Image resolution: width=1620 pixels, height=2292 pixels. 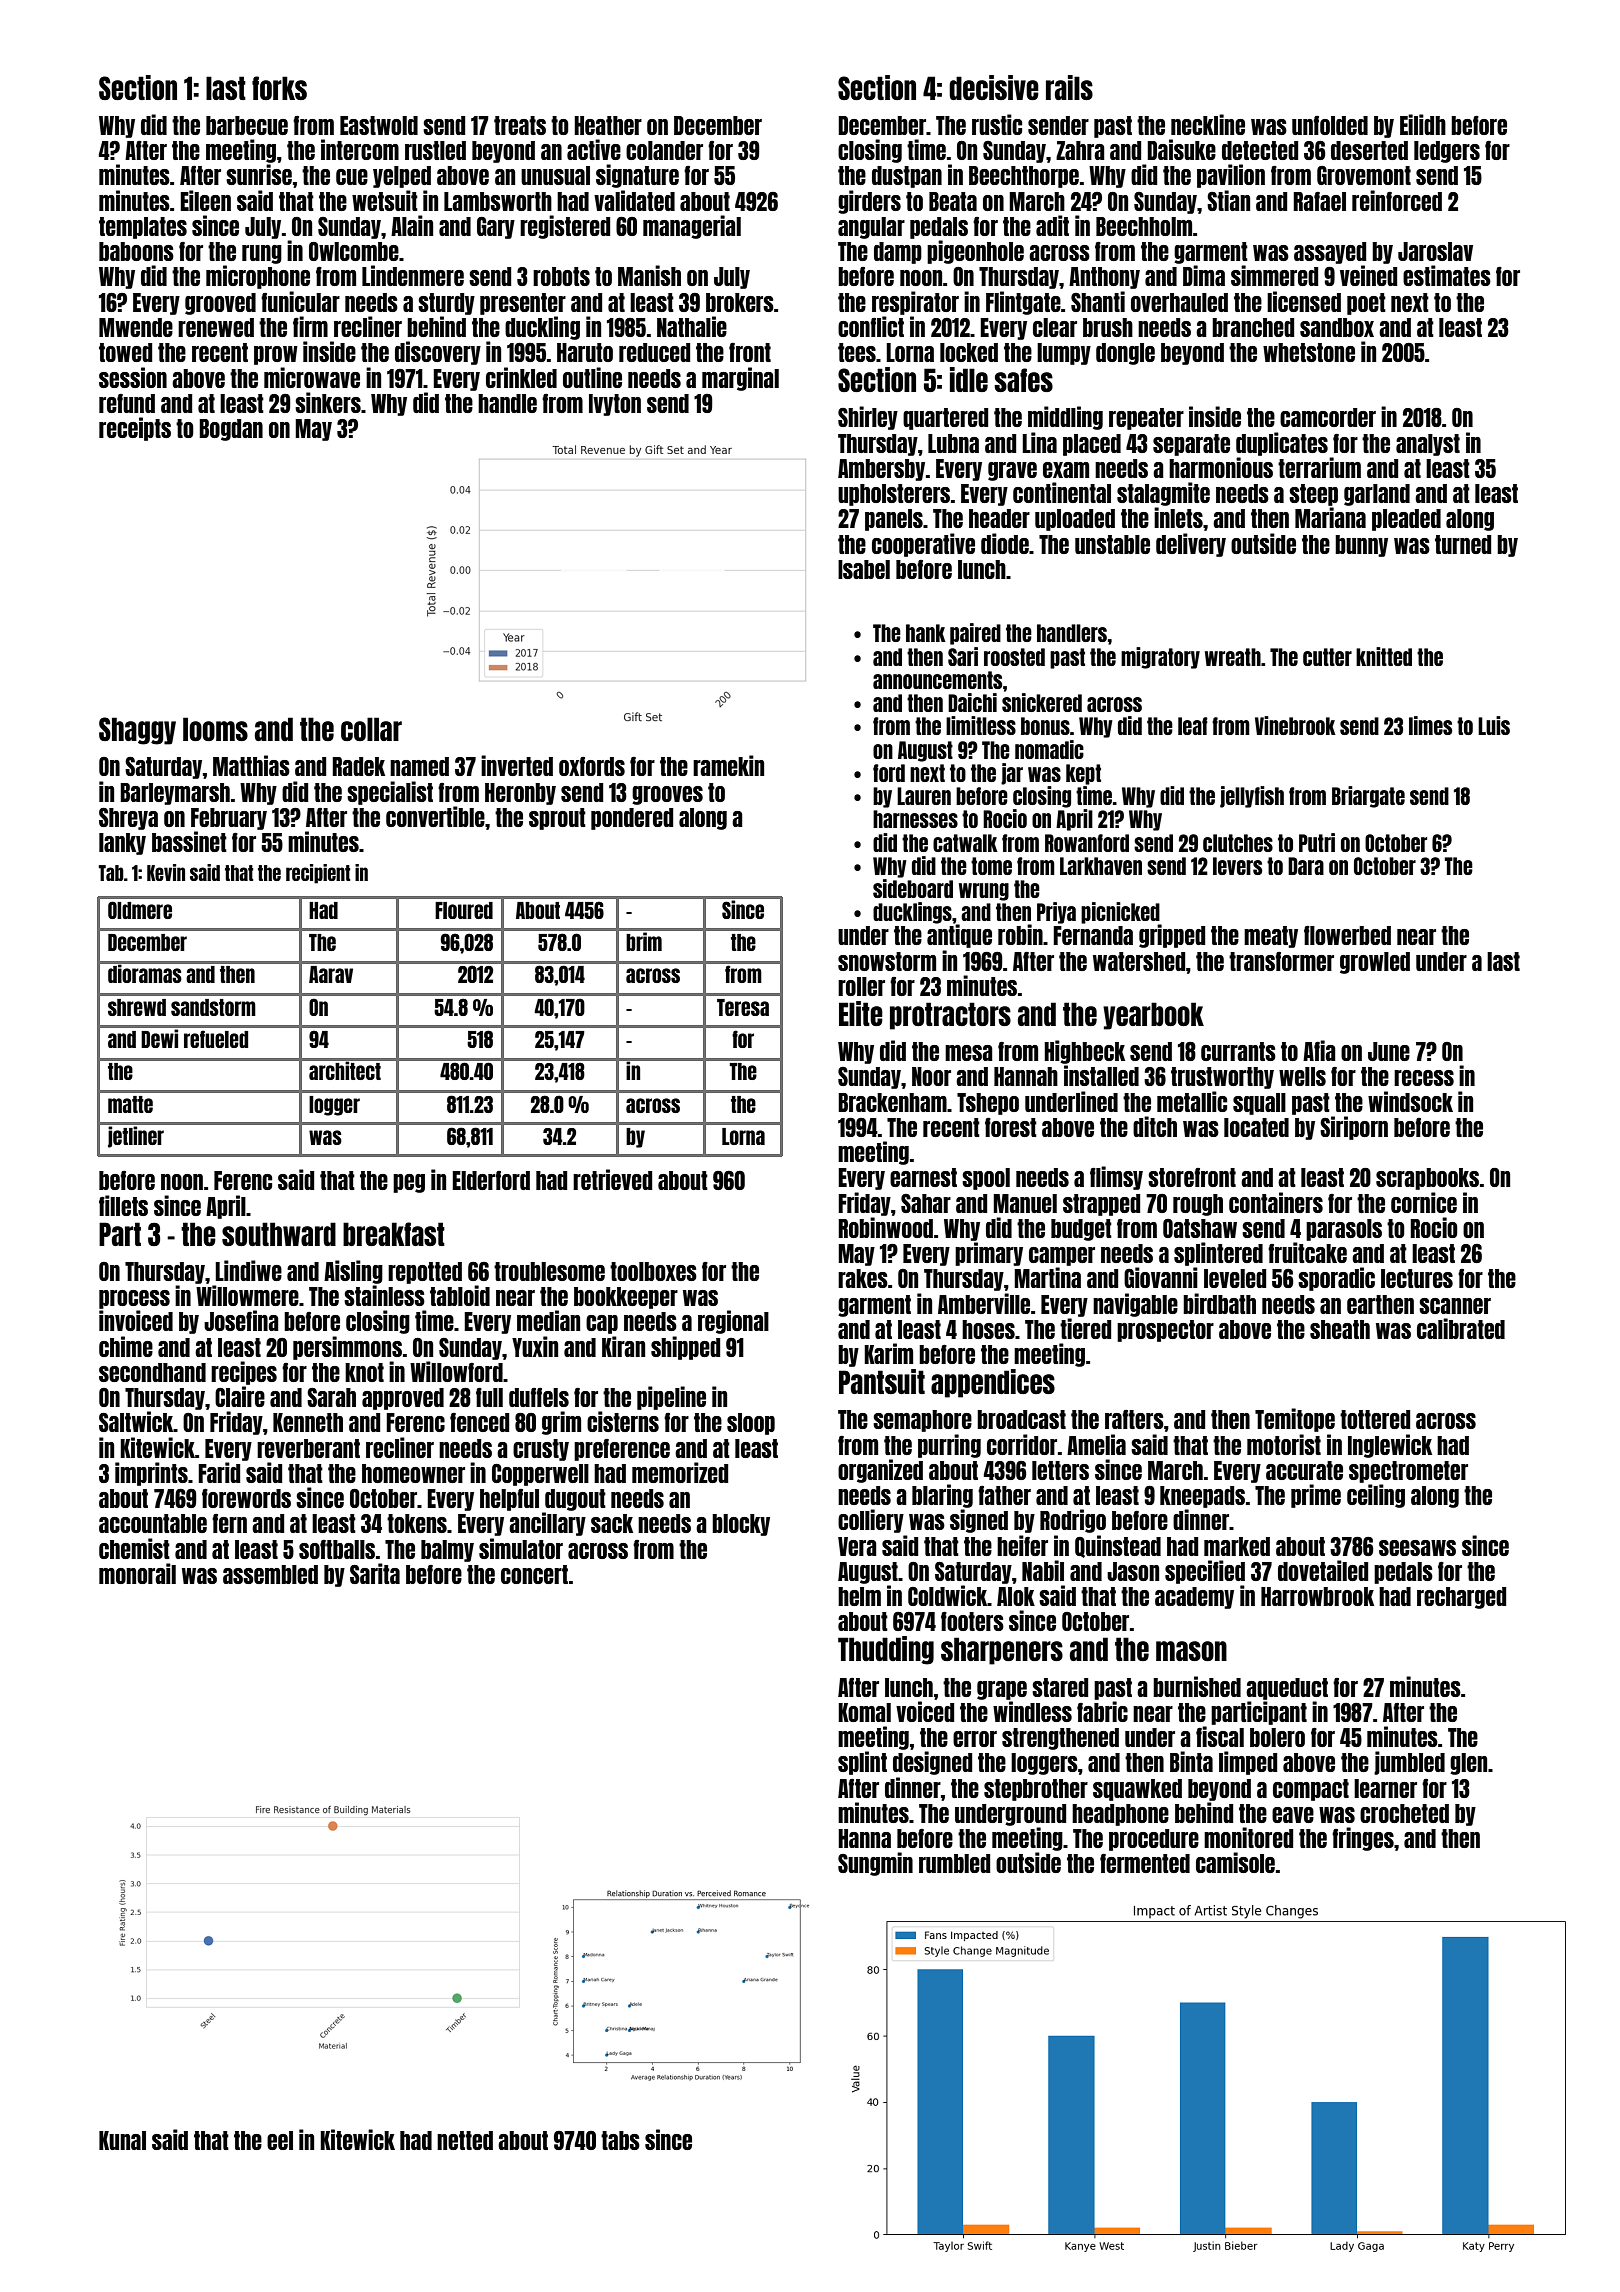 I want to click on Sungmin, so click(x=875, y=1864).
